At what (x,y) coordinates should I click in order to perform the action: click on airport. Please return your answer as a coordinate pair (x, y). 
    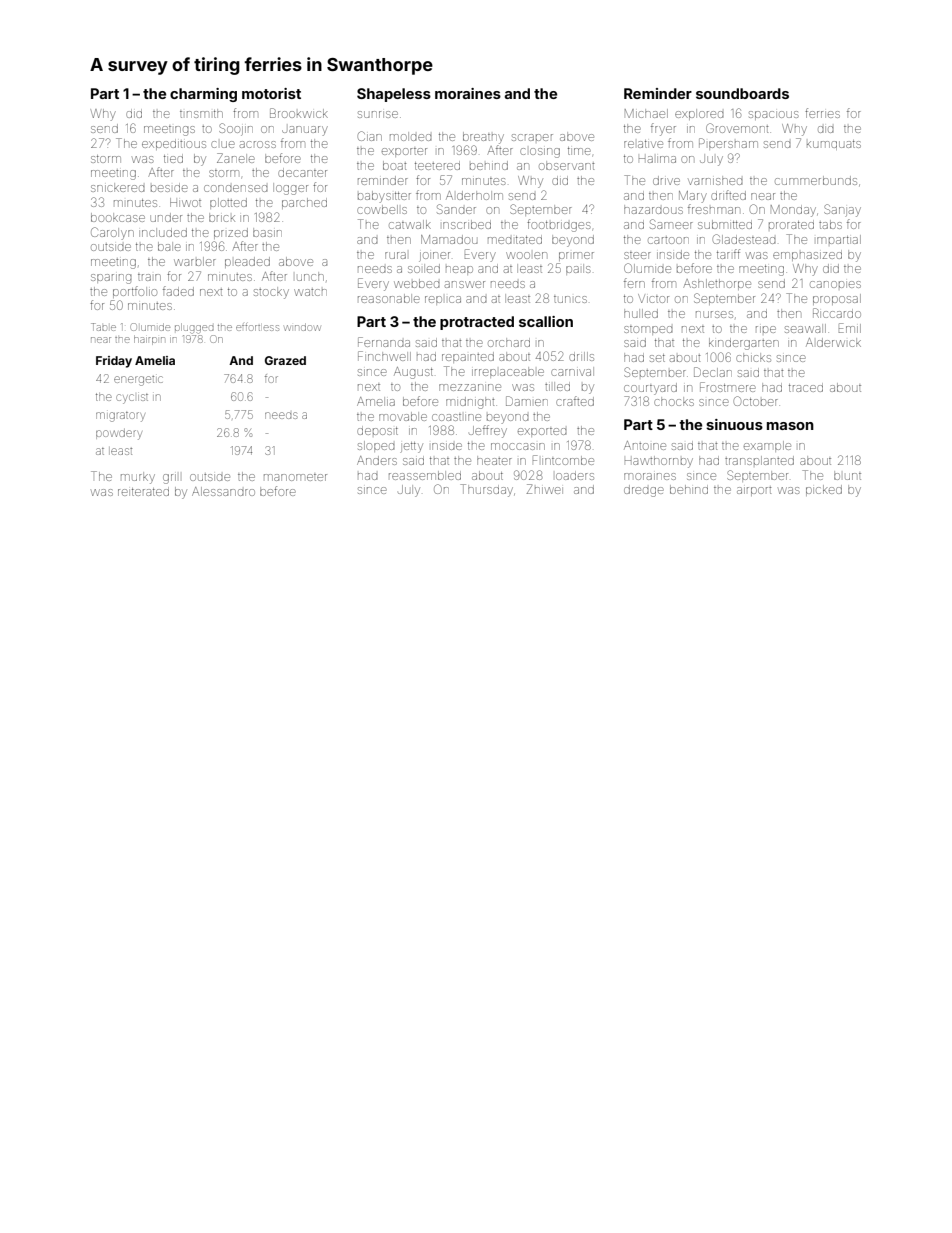
    Looking at the image, I should click on (754, 491).
